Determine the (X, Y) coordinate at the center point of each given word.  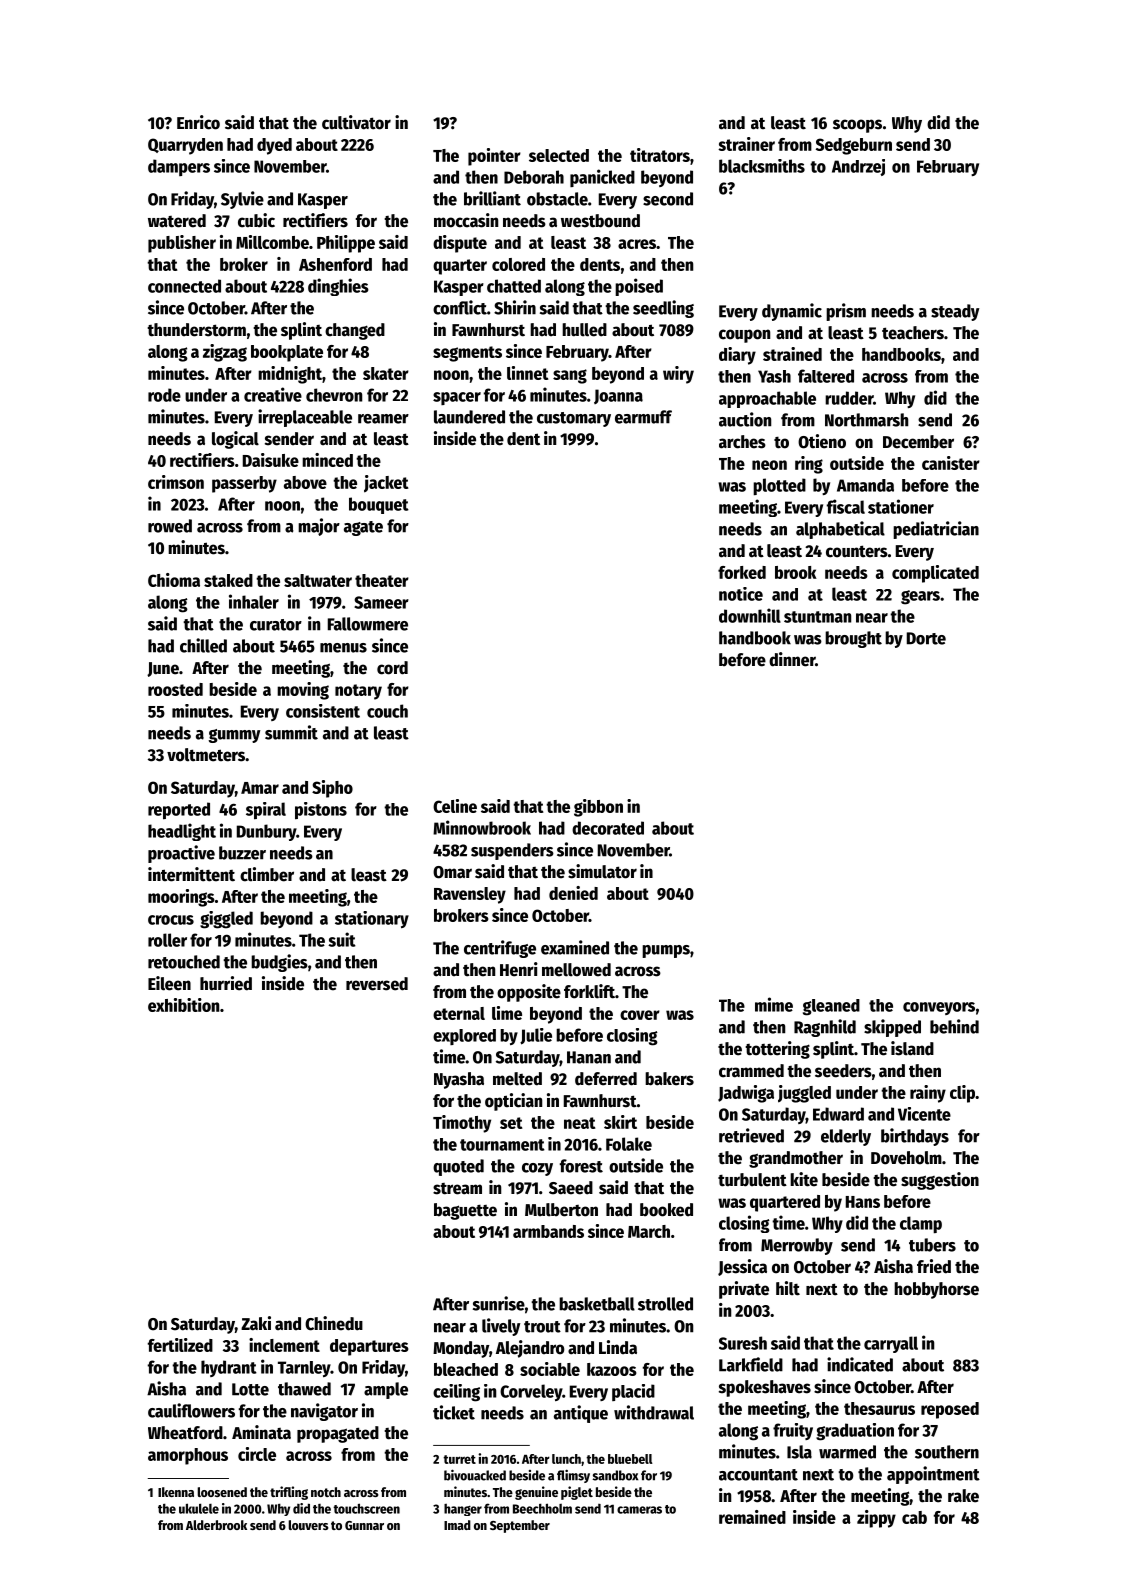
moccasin (466, 220)
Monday (461, 1349)
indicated (860, 1364)
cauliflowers (191, 1410)
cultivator (356, 122)
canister (951, 463)
